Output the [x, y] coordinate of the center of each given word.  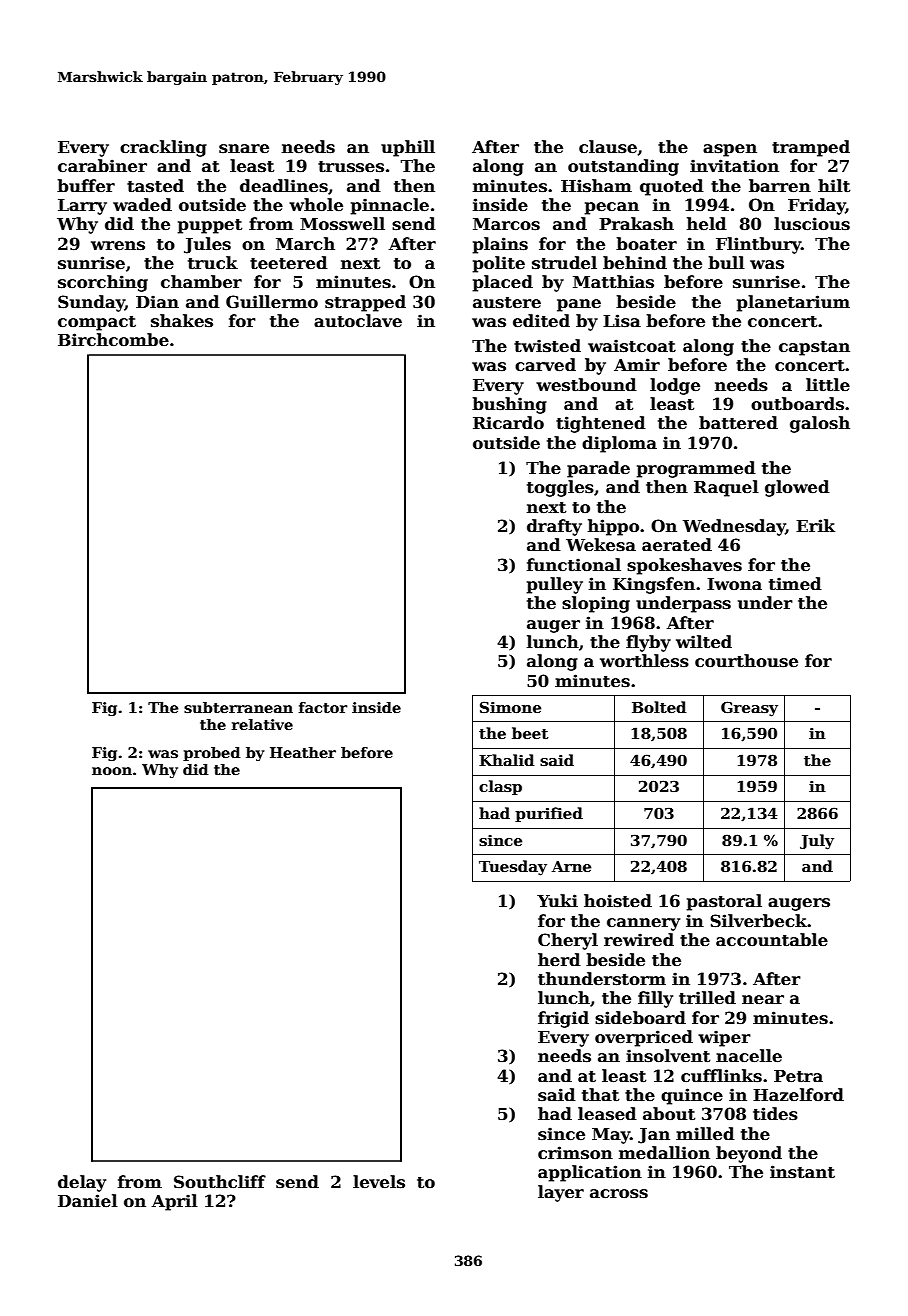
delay [82, 1183]
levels [379, 1182]
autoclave [358, 321]
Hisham [596, 186]
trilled [707, 998]
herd [559, 960]
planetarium [793, 303]
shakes [182, 321]
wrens [118, 246]
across [619, 1194]
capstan [814, 348]
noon [112, 771]
